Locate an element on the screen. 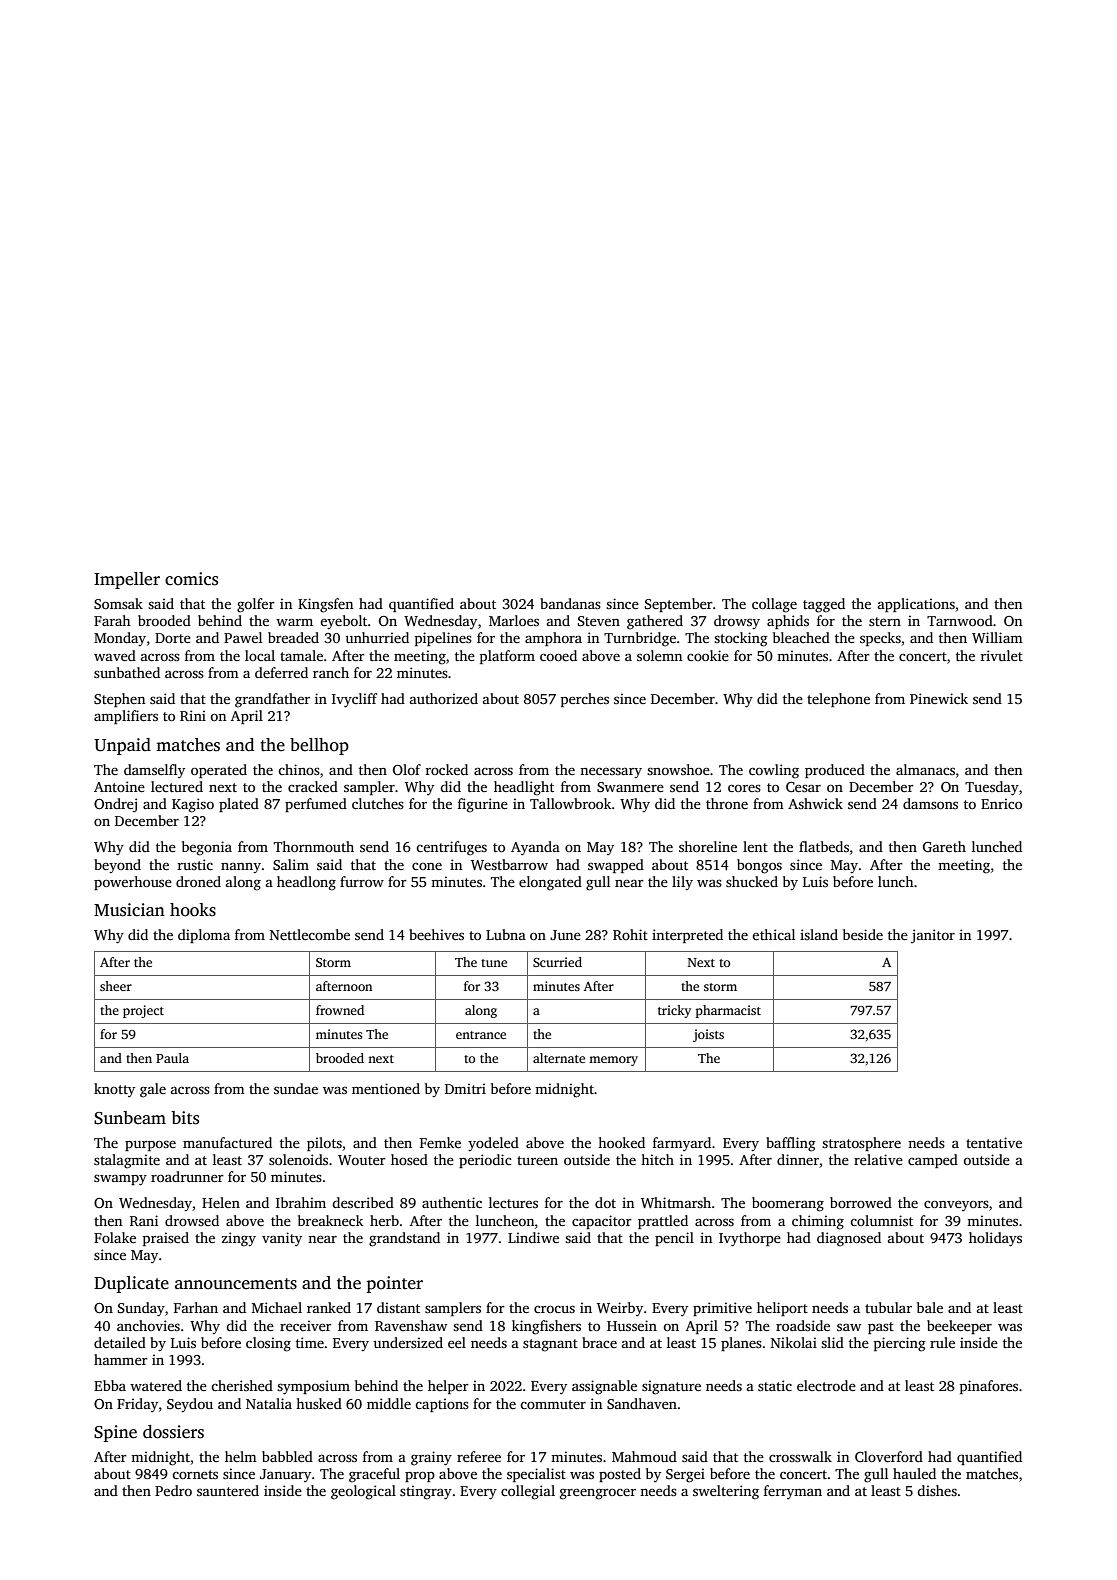 The image size is (1117, 1580). swapped is located at coordinates (616, 866).
